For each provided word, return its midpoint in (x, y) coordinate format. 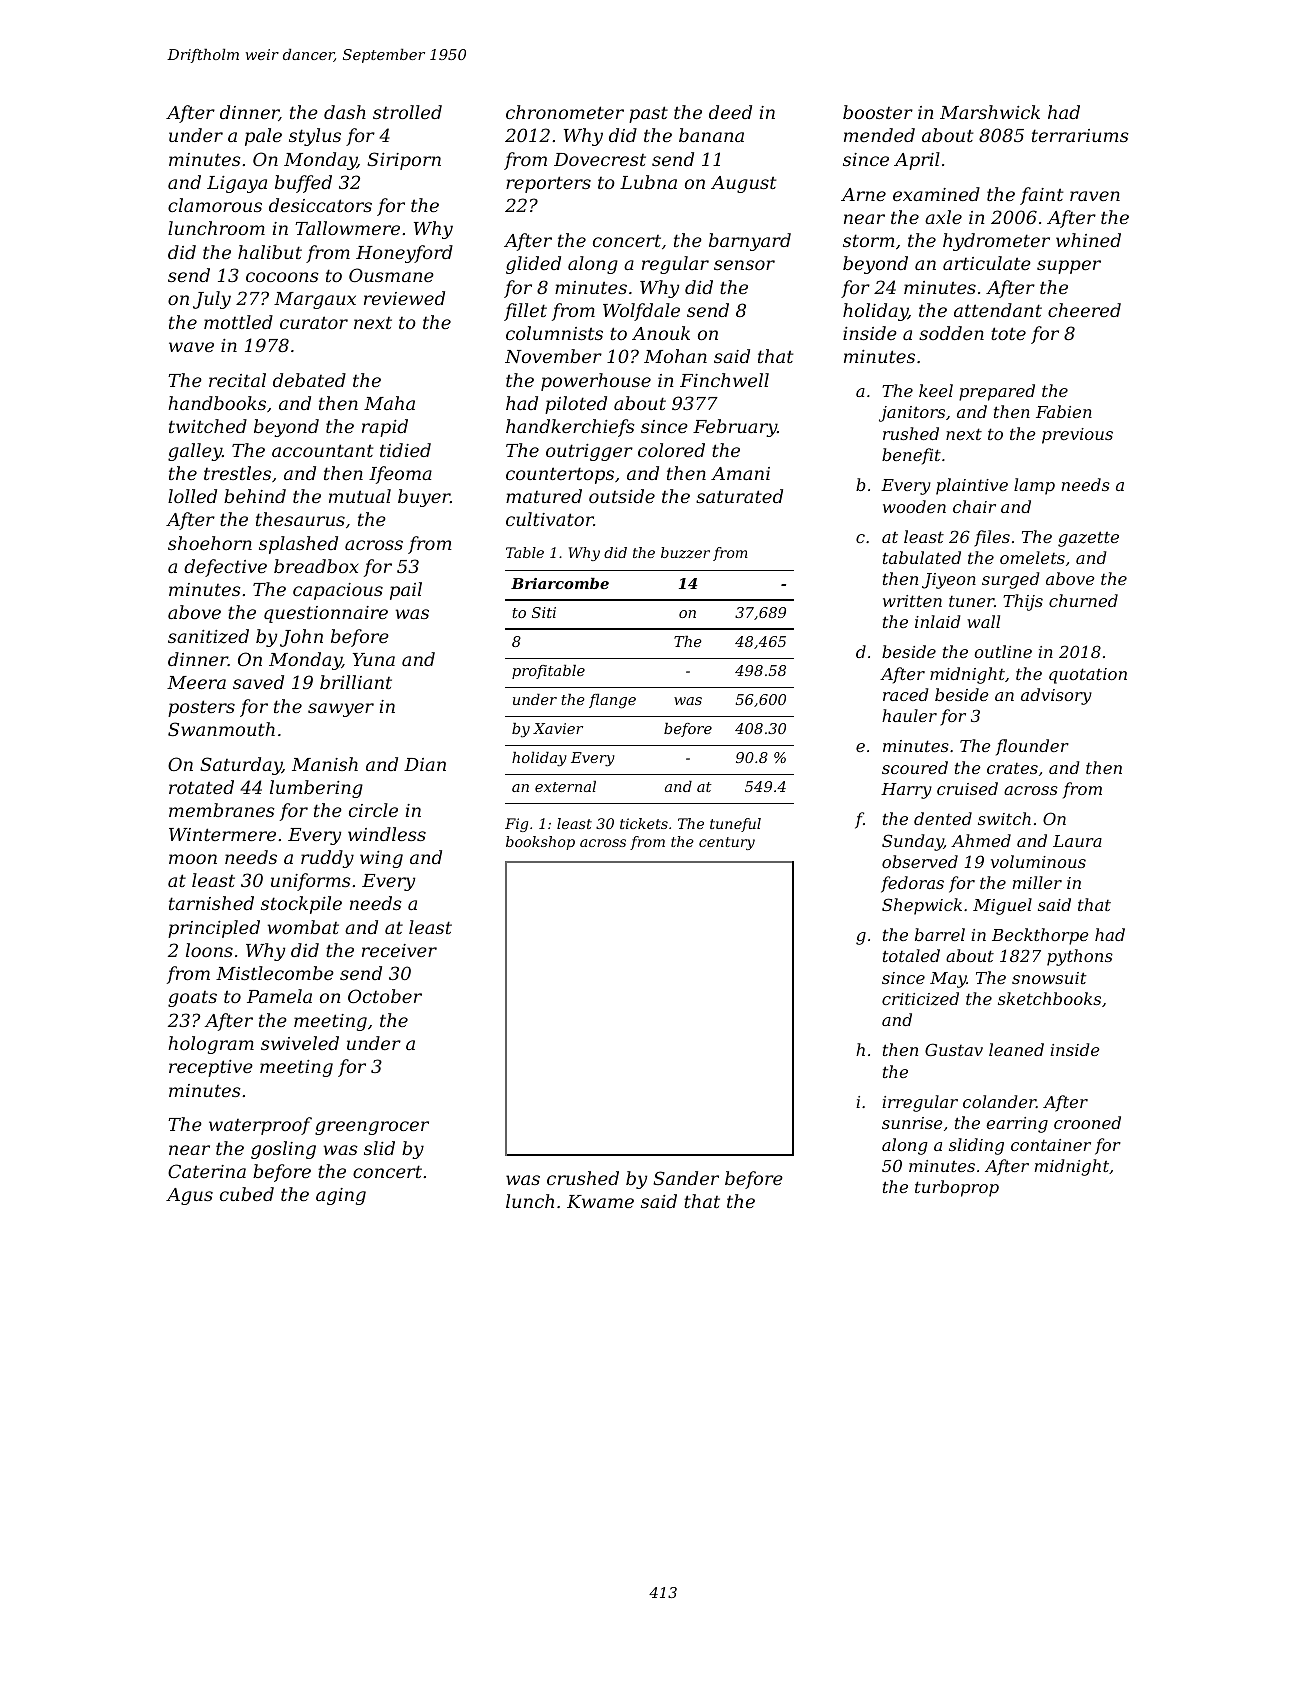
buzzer (685, 553)
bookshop (540, 843)
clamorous (215, 205)
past (648, 114)
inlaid (938, 621)
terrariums (1080, 135)
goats (192, 999)
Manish (325, 764)
